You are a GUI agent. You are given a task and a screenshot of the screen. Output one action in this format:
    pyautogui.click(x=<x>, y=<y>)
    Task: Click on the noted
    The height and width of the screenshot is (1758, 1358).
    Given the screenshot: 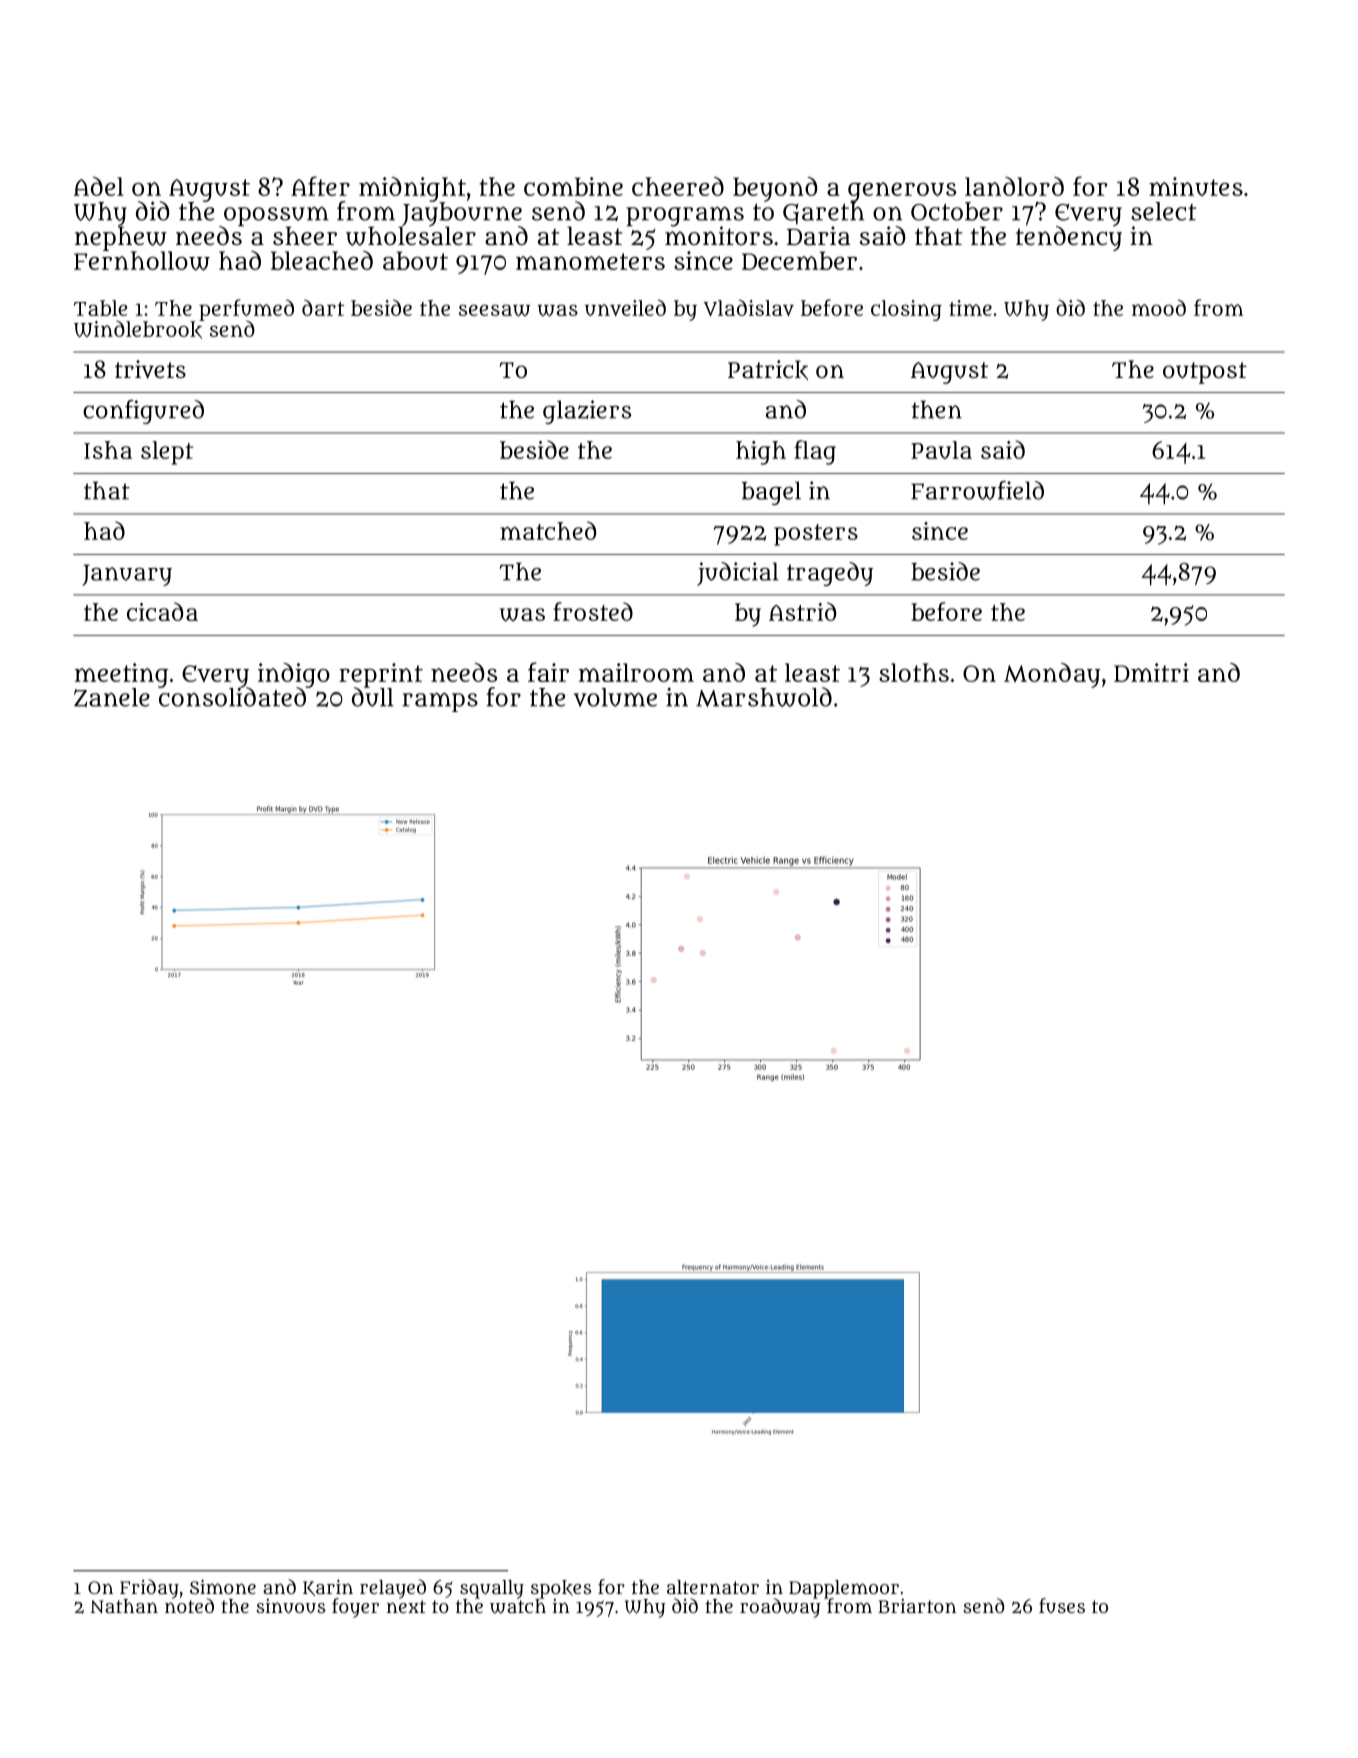 What is the action you would take?
    pyautogui.click(x=189, y=1605)
